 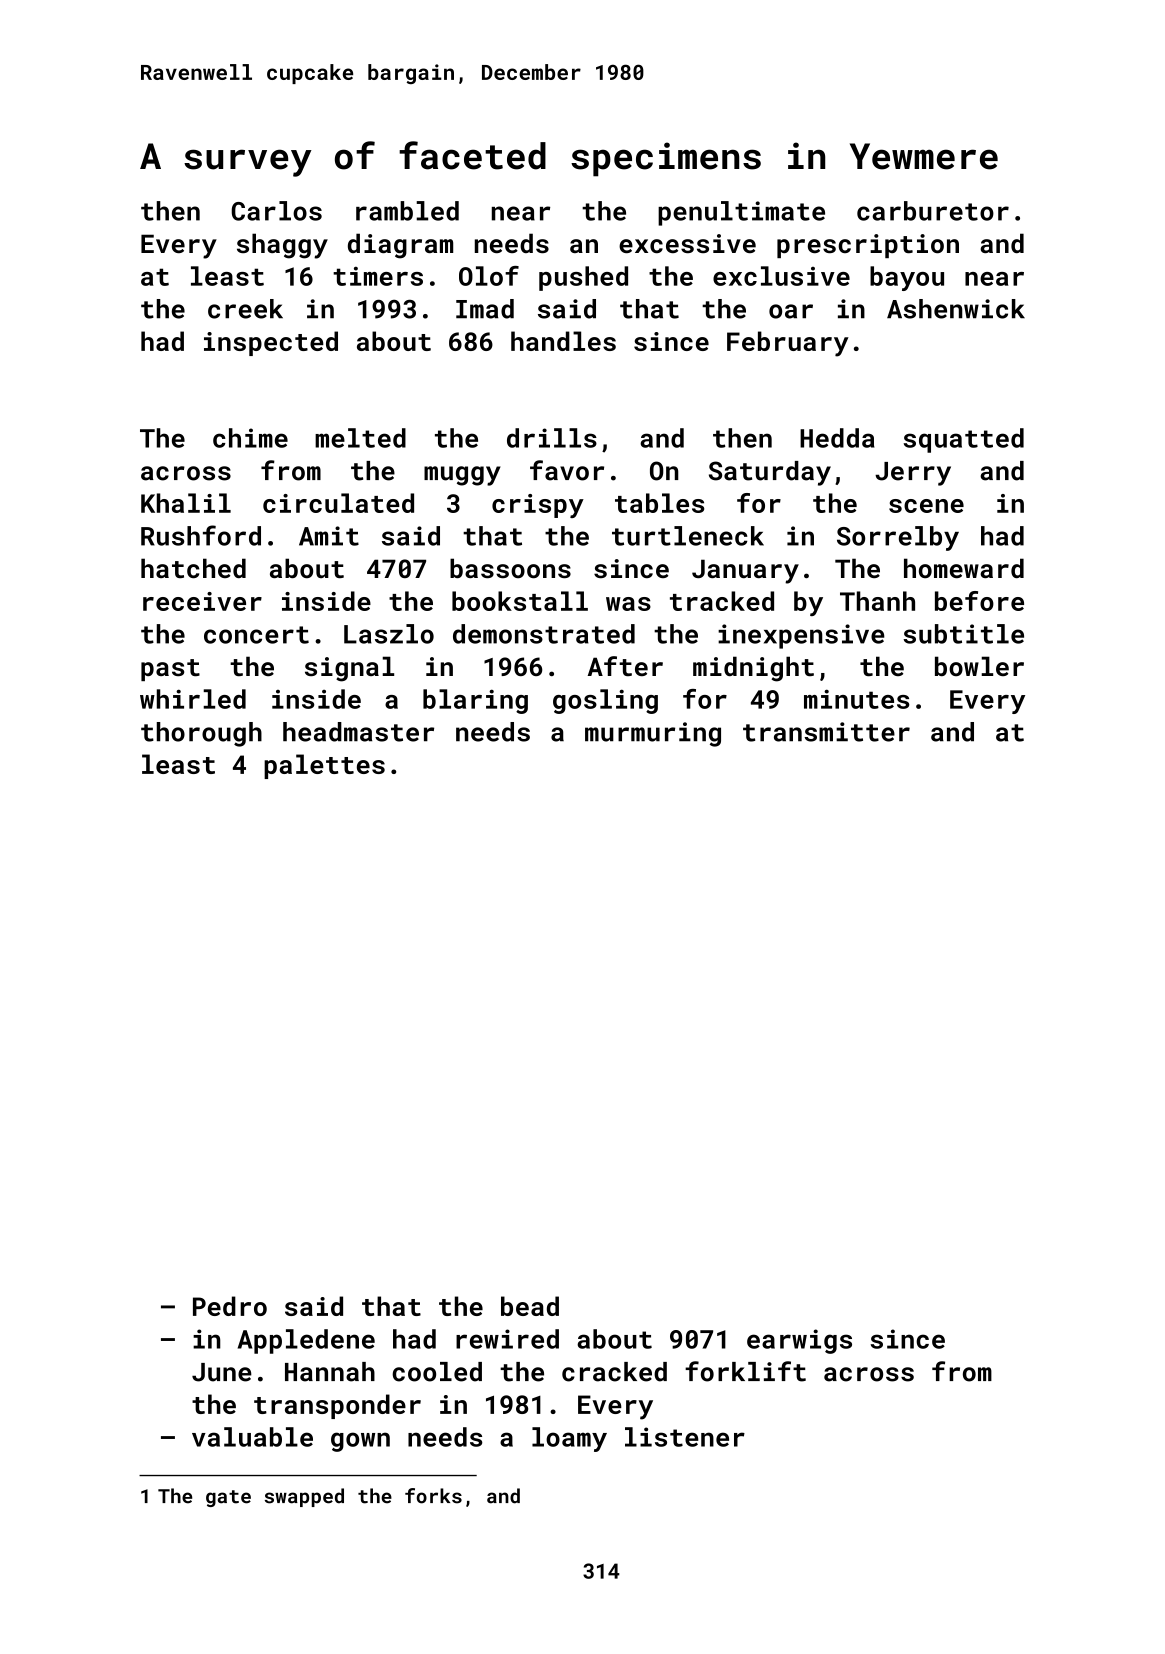 I want to click on forks, so click(x=433, y=1496).
